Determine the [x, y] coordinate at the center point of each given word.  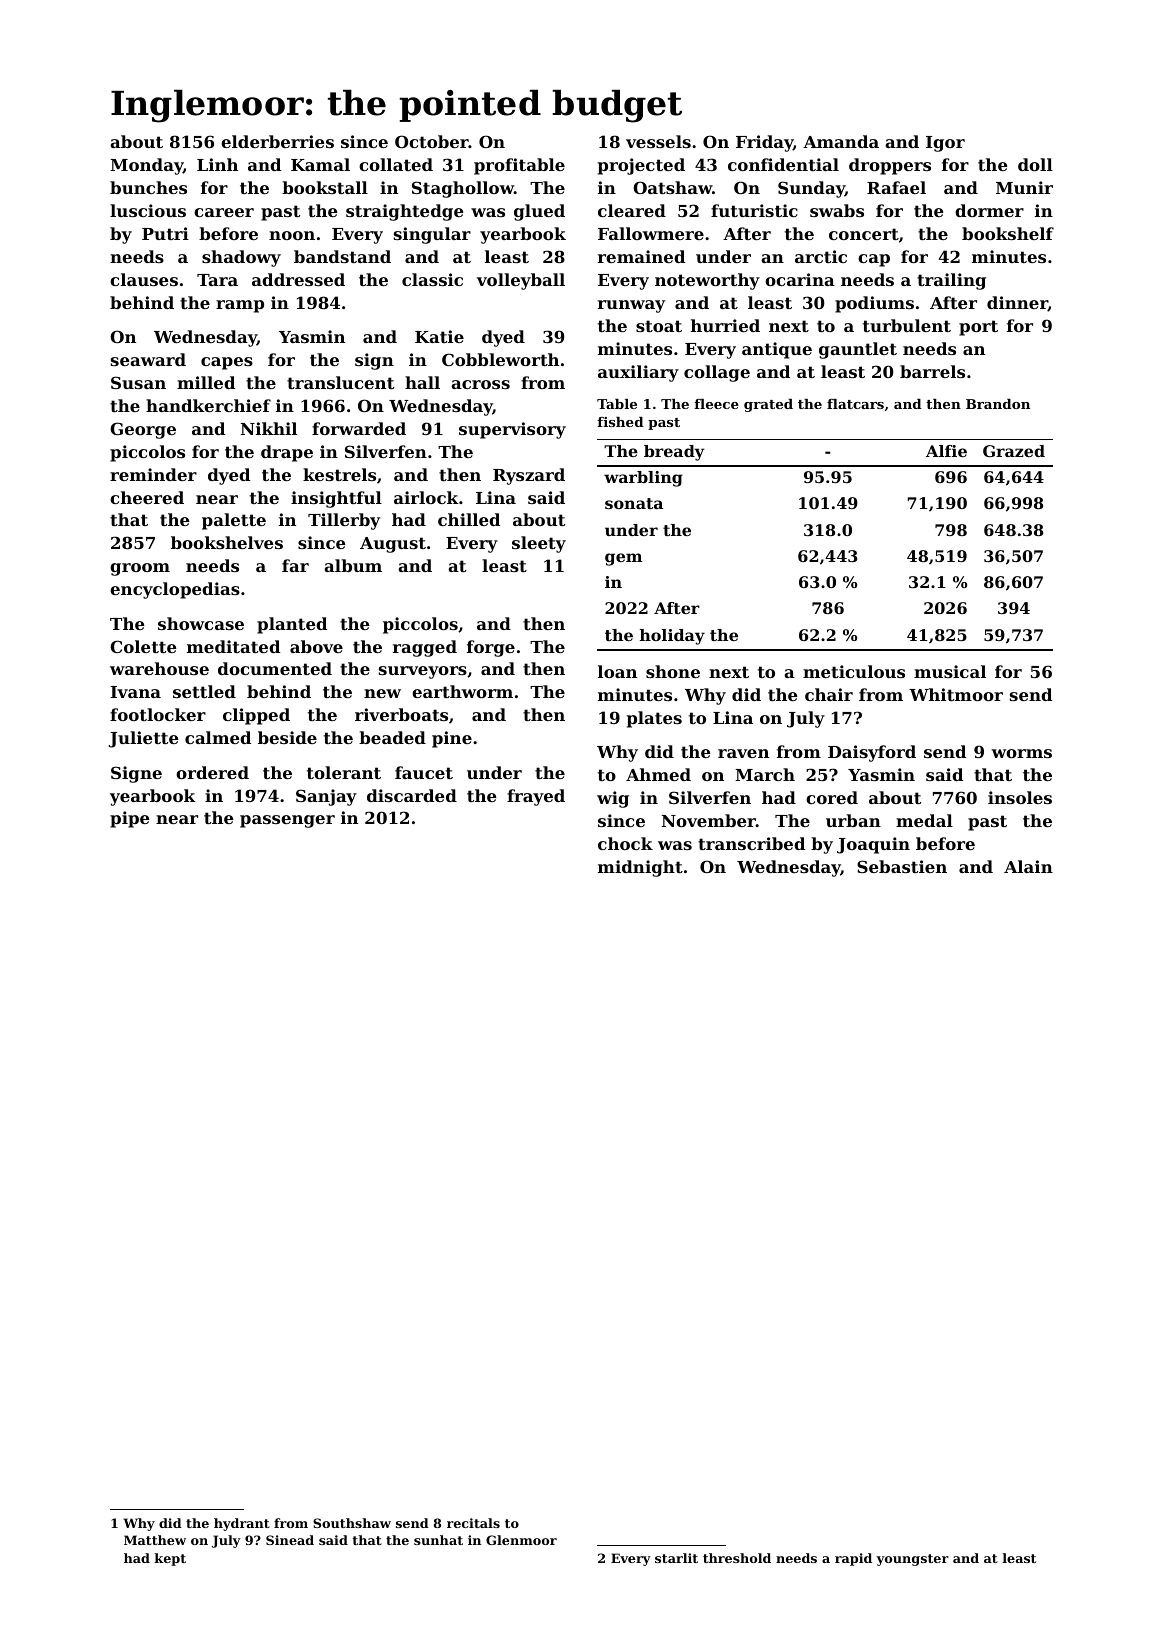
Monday [146, 166]
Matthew [155, 1540]
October [432, 141]
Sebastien [902, 866]
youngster [912, 1560]
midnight [640, 868]
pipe [130, 819]
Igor [945, 144]
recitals [473, 1523]
